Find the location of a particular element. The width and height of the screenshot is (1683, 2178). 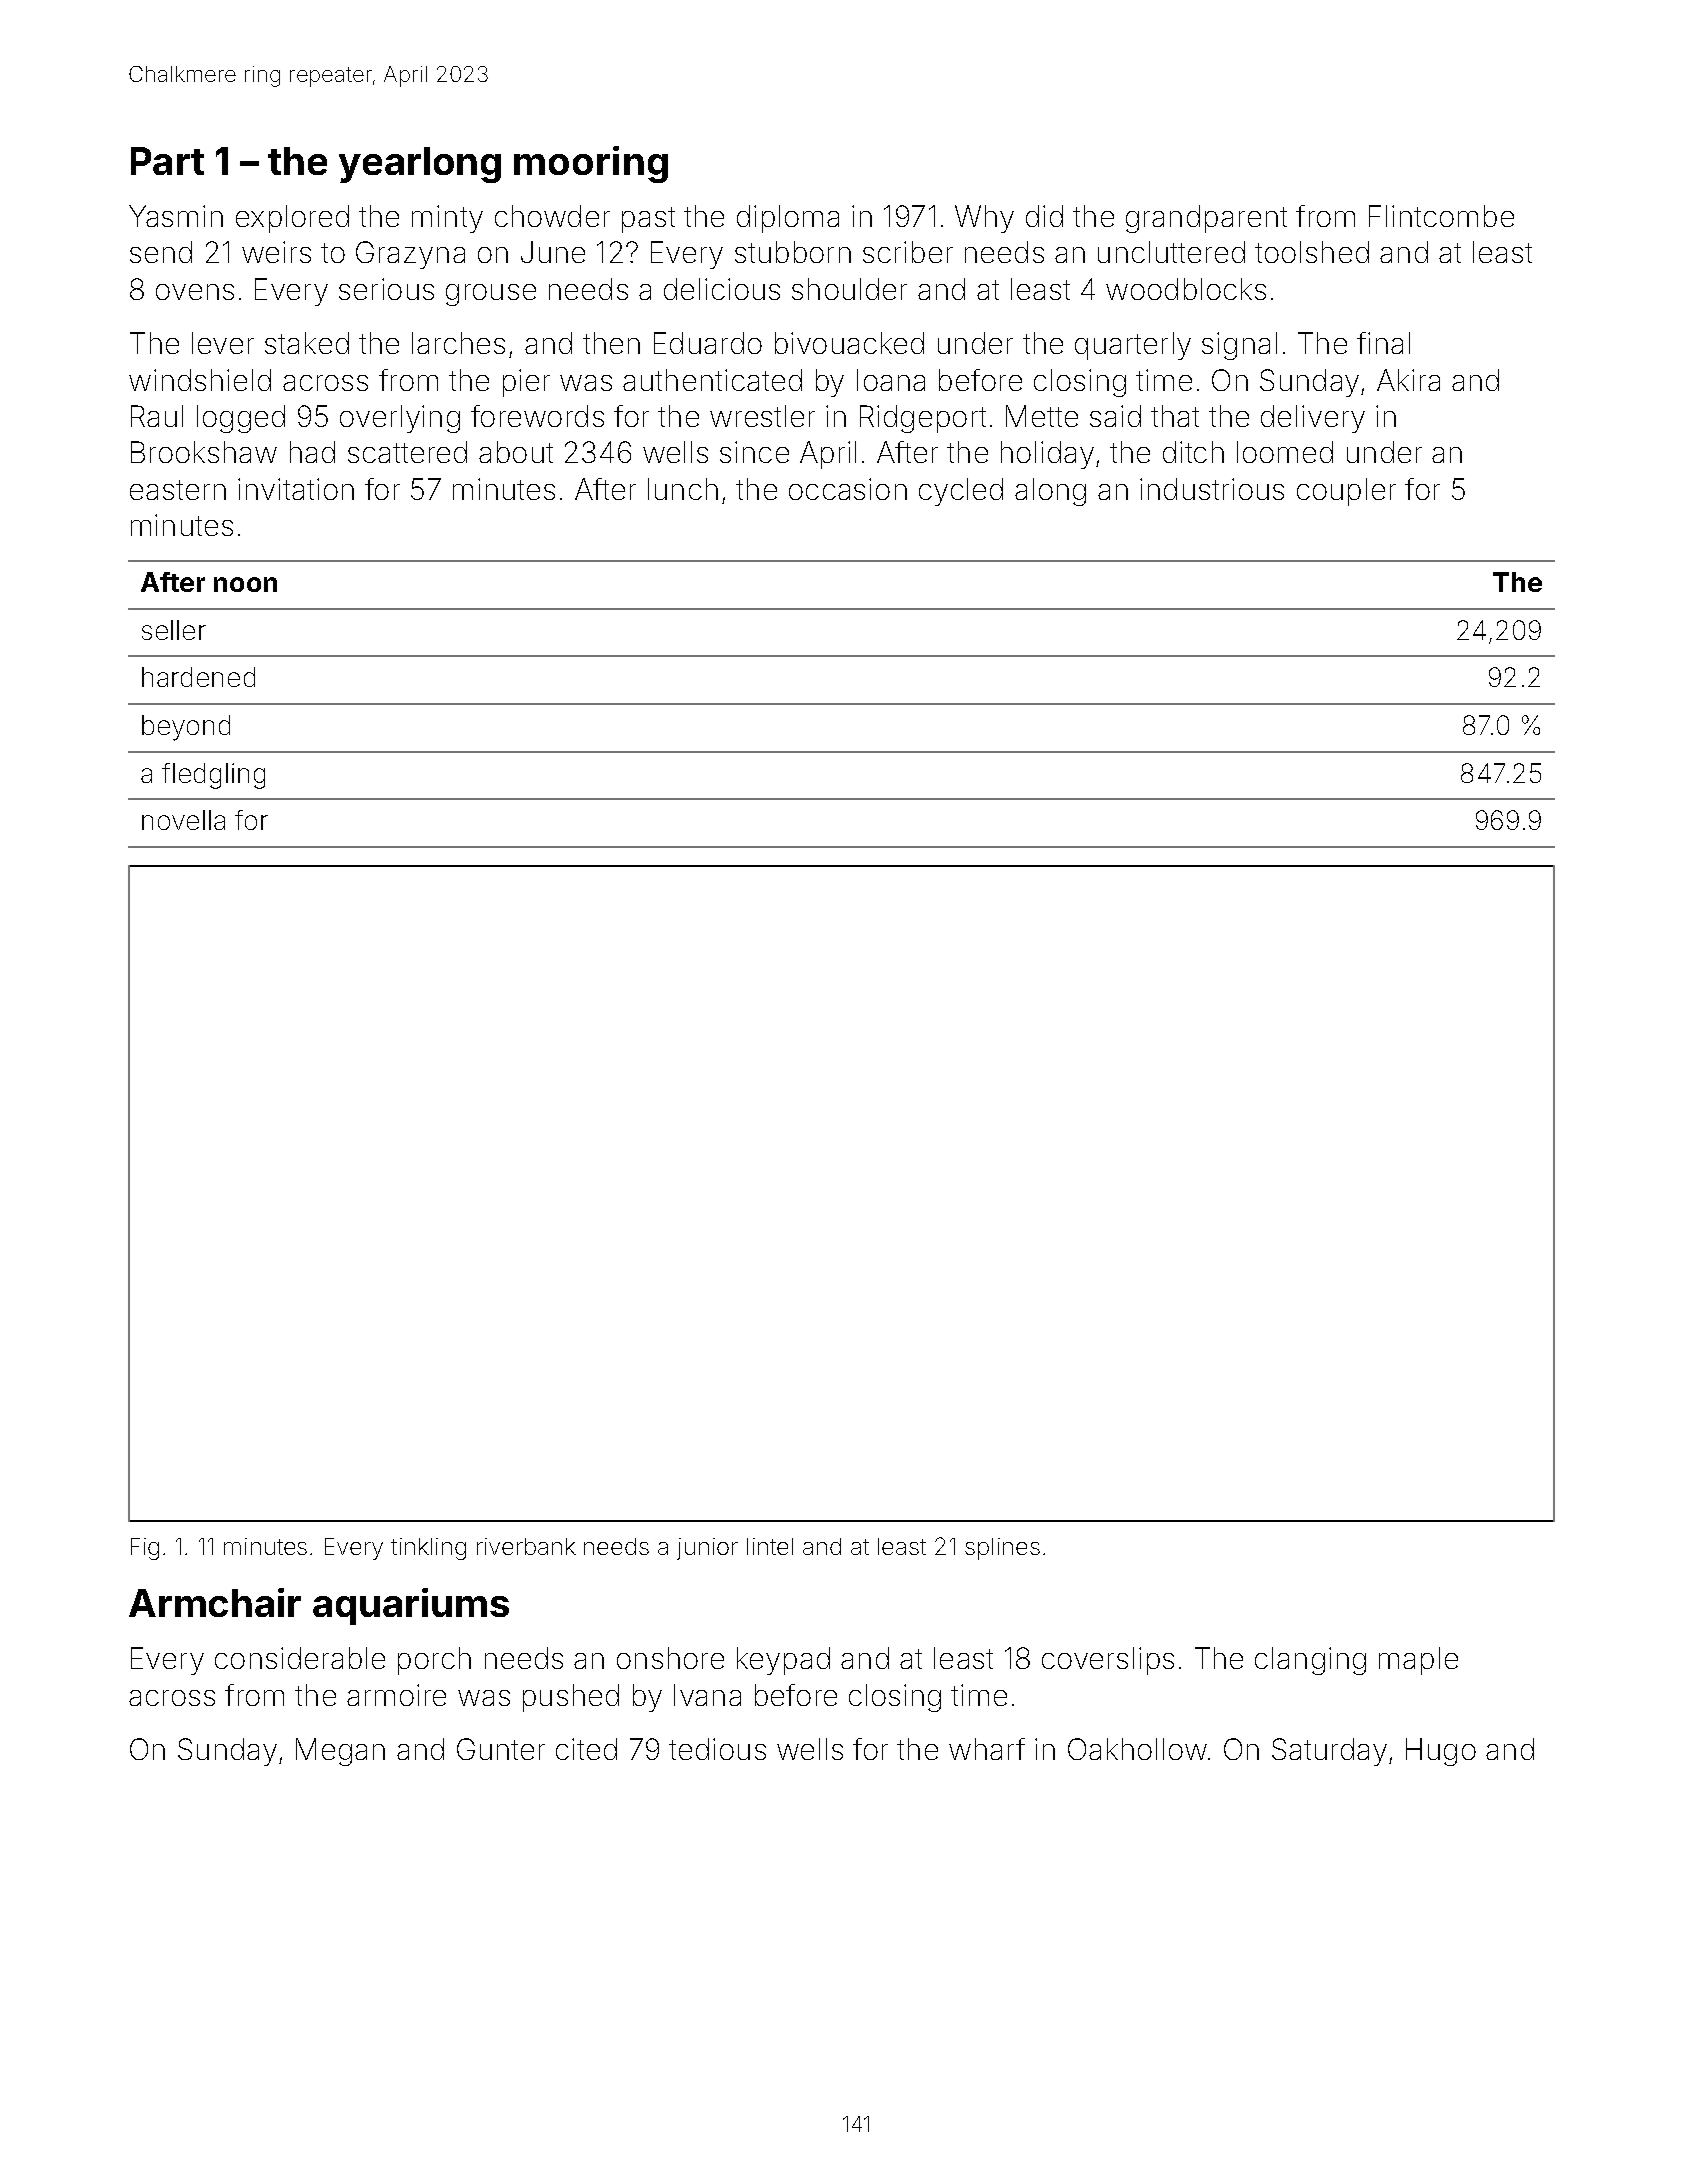

Megan is located at coordinates (340, 1752).
